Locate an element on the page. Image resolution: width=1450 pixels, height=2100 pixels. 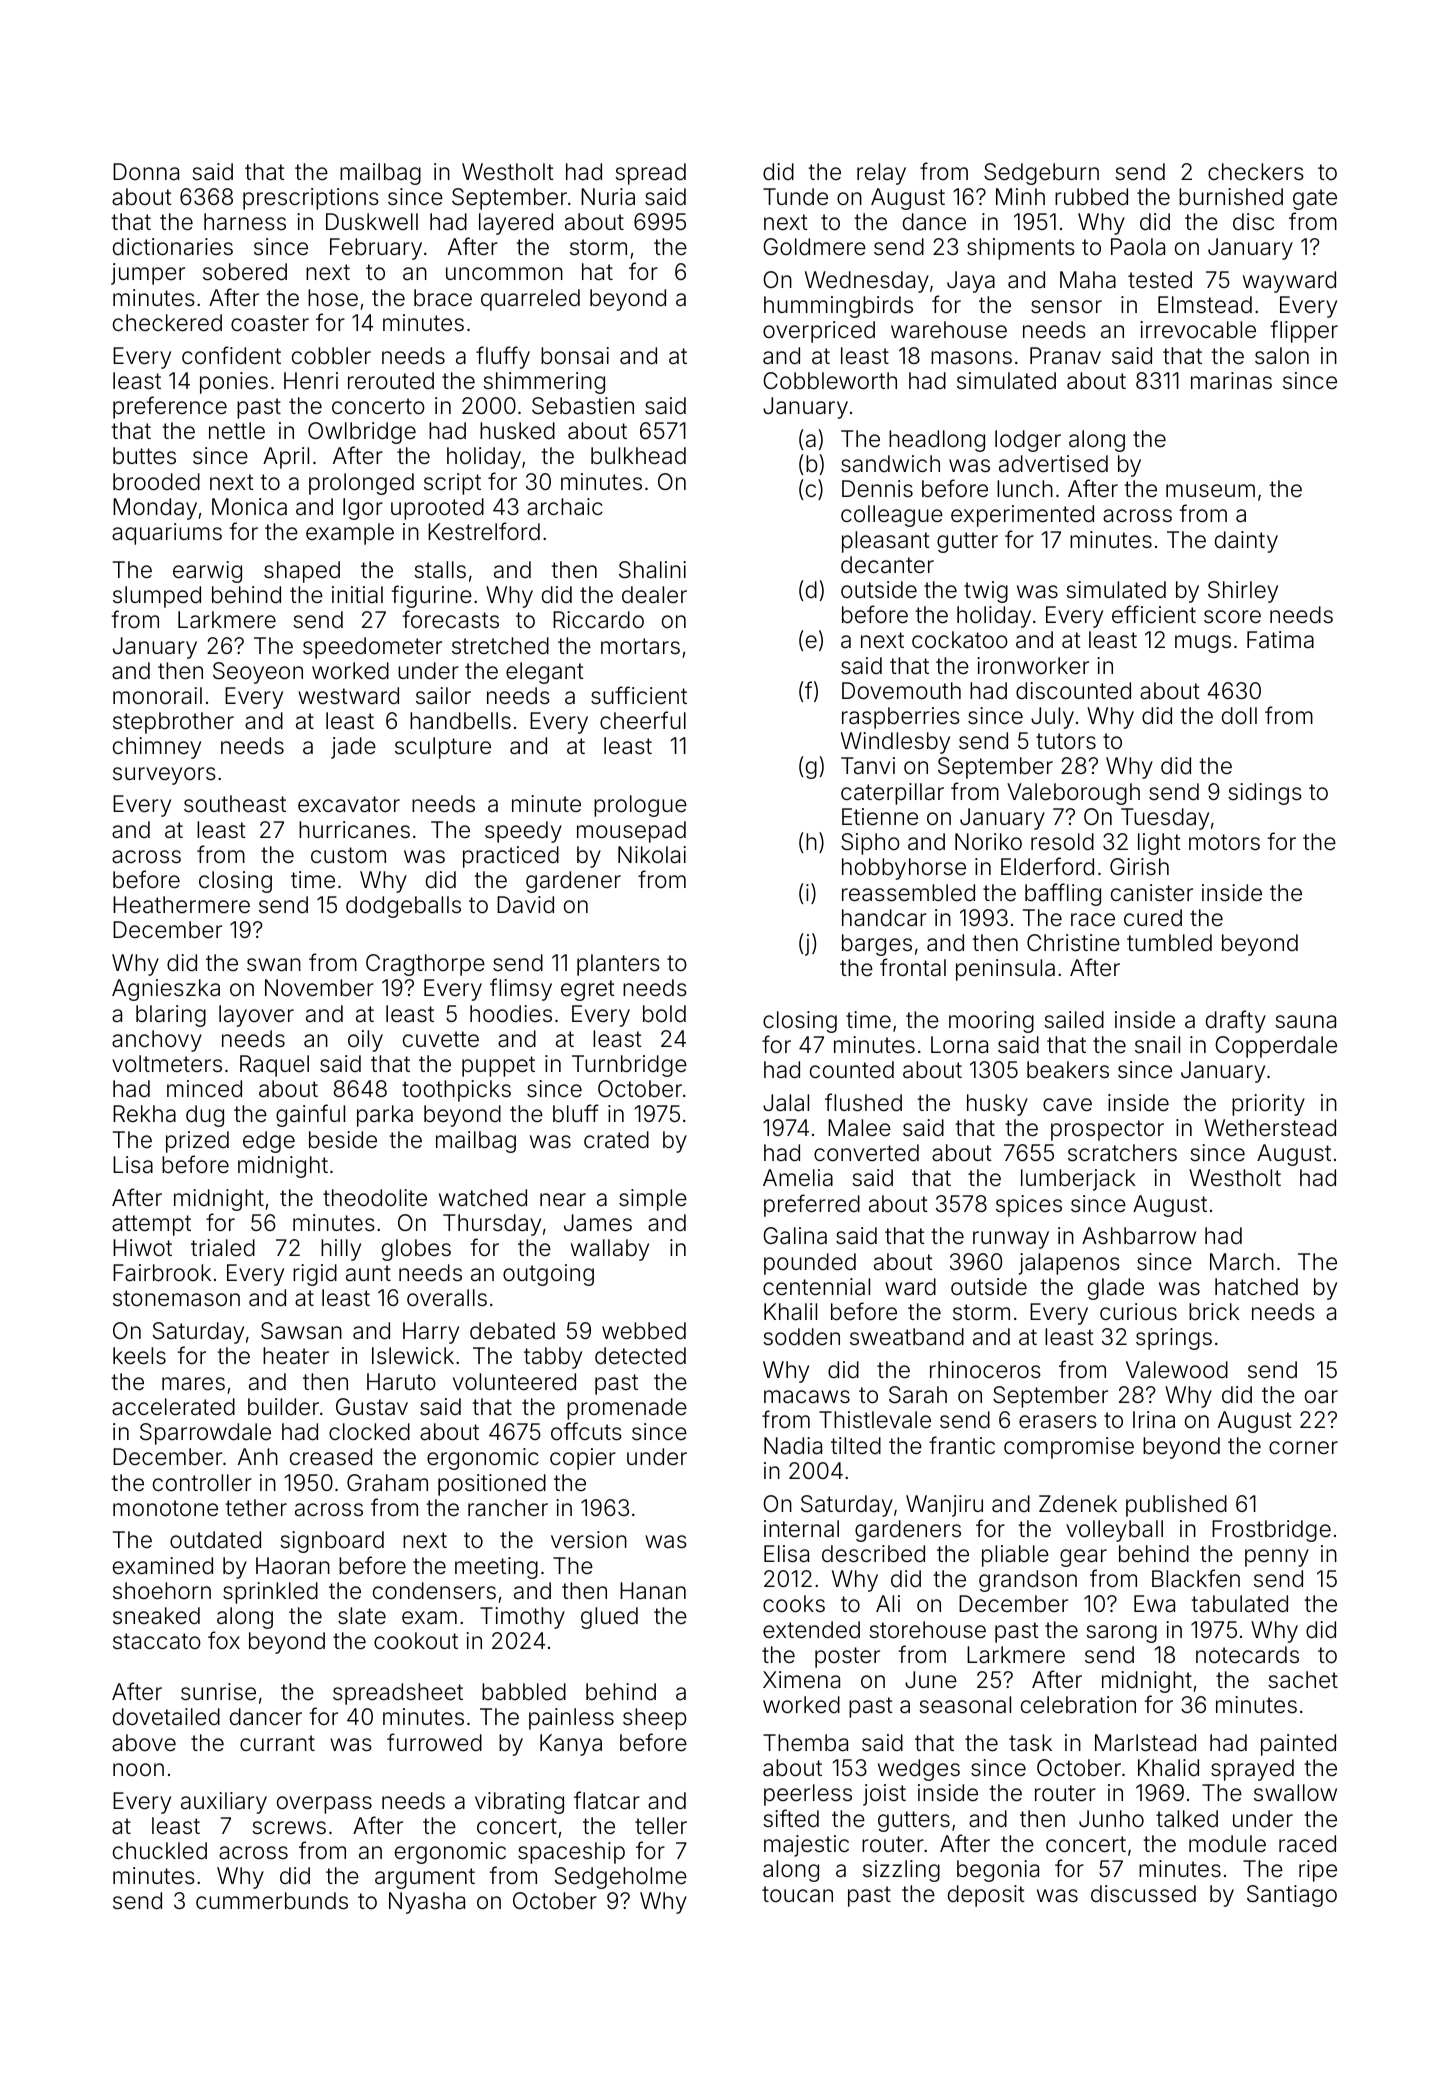
Sebastien is located at coordinates (583, 406).
